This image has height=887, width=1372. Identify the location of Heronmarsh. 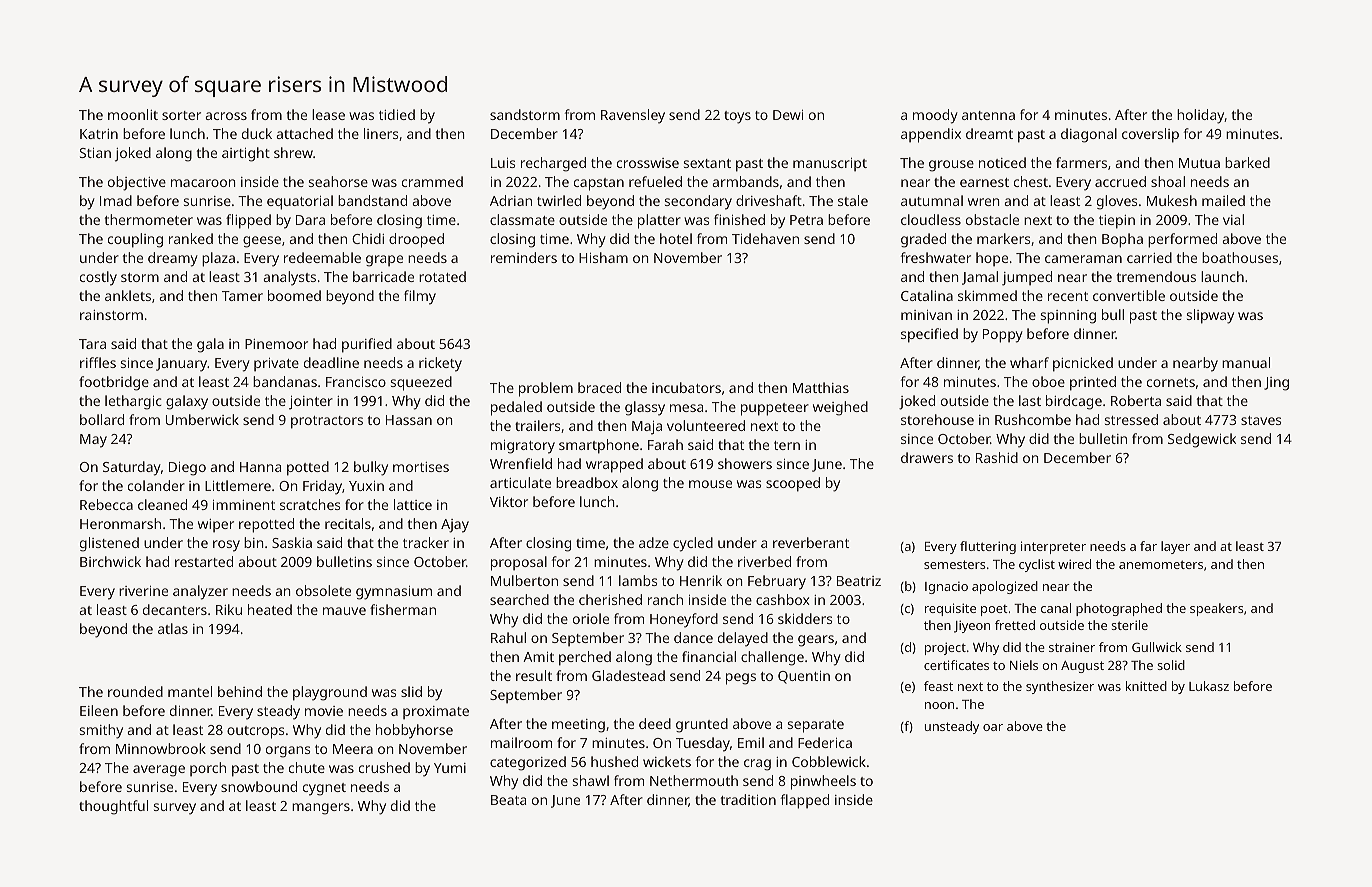
(120, 523).
